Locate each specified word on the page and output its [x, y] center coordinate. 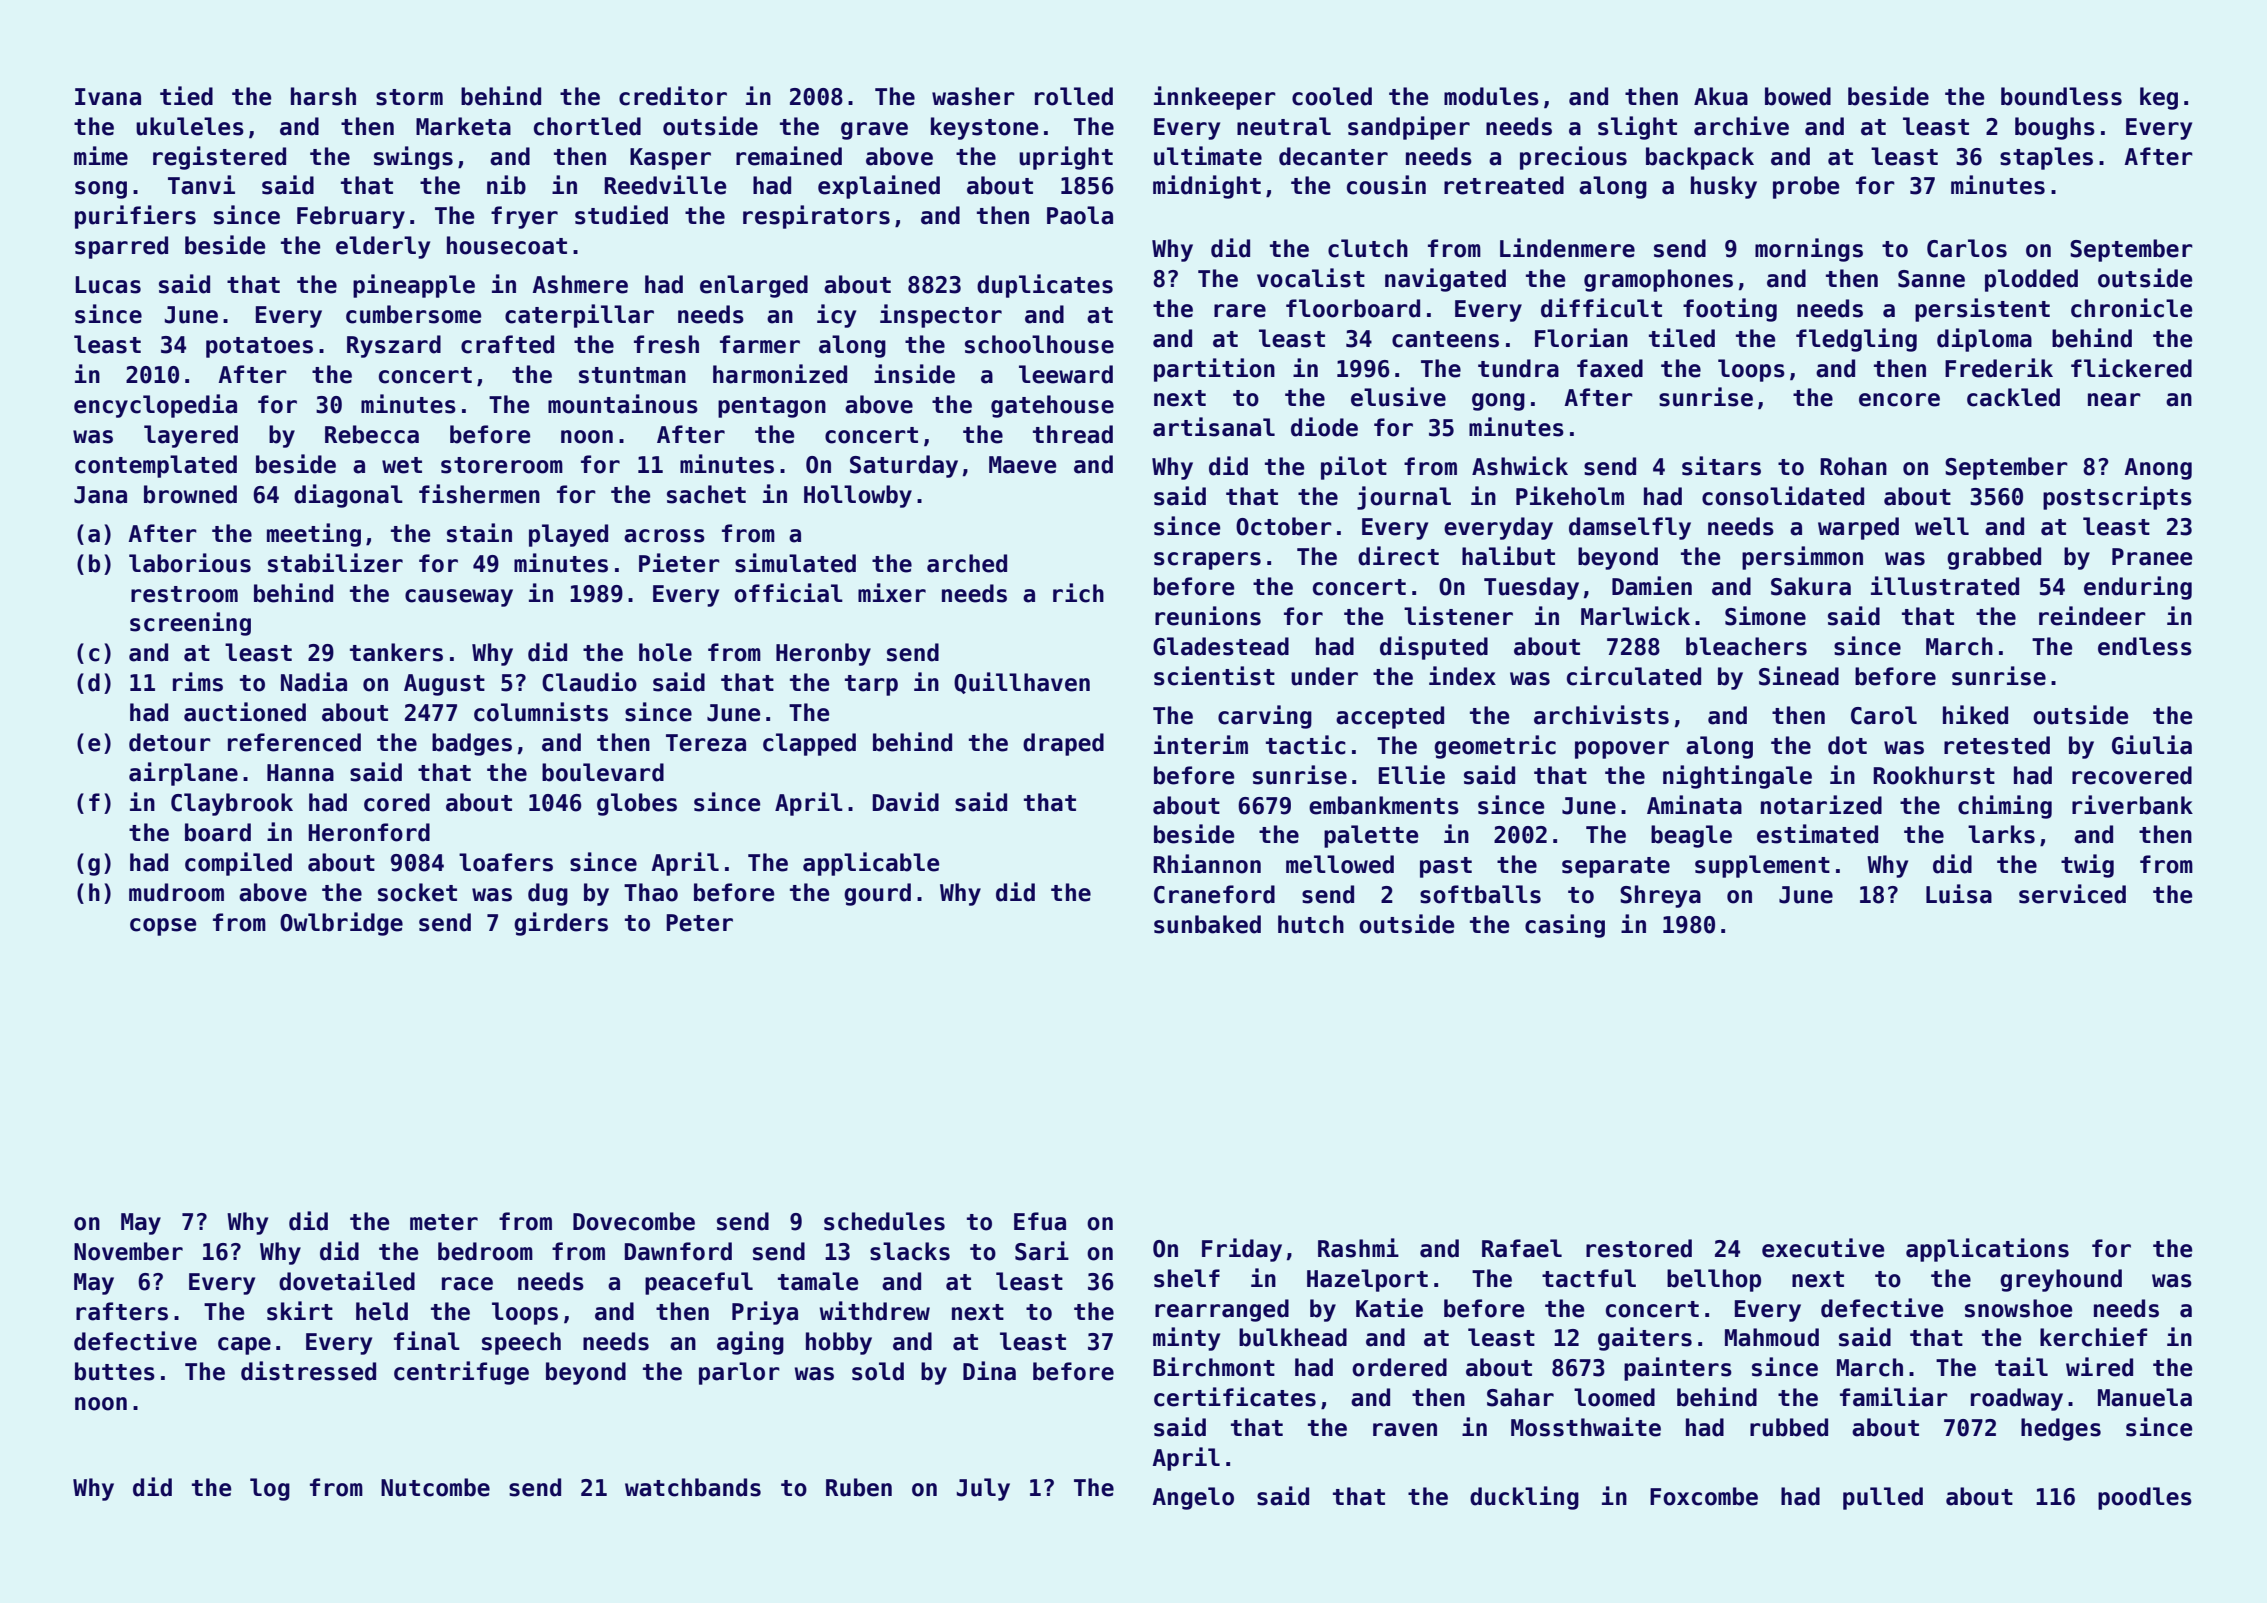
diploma [1984, 340]
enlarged [754, 286]
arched [967, 563]
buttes [115, 1371]
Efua [1040, 1221]
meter [444, 1222]
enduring [2138, 588]
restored [1639, 1248]
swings [413, 158]
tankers [396, 652]
